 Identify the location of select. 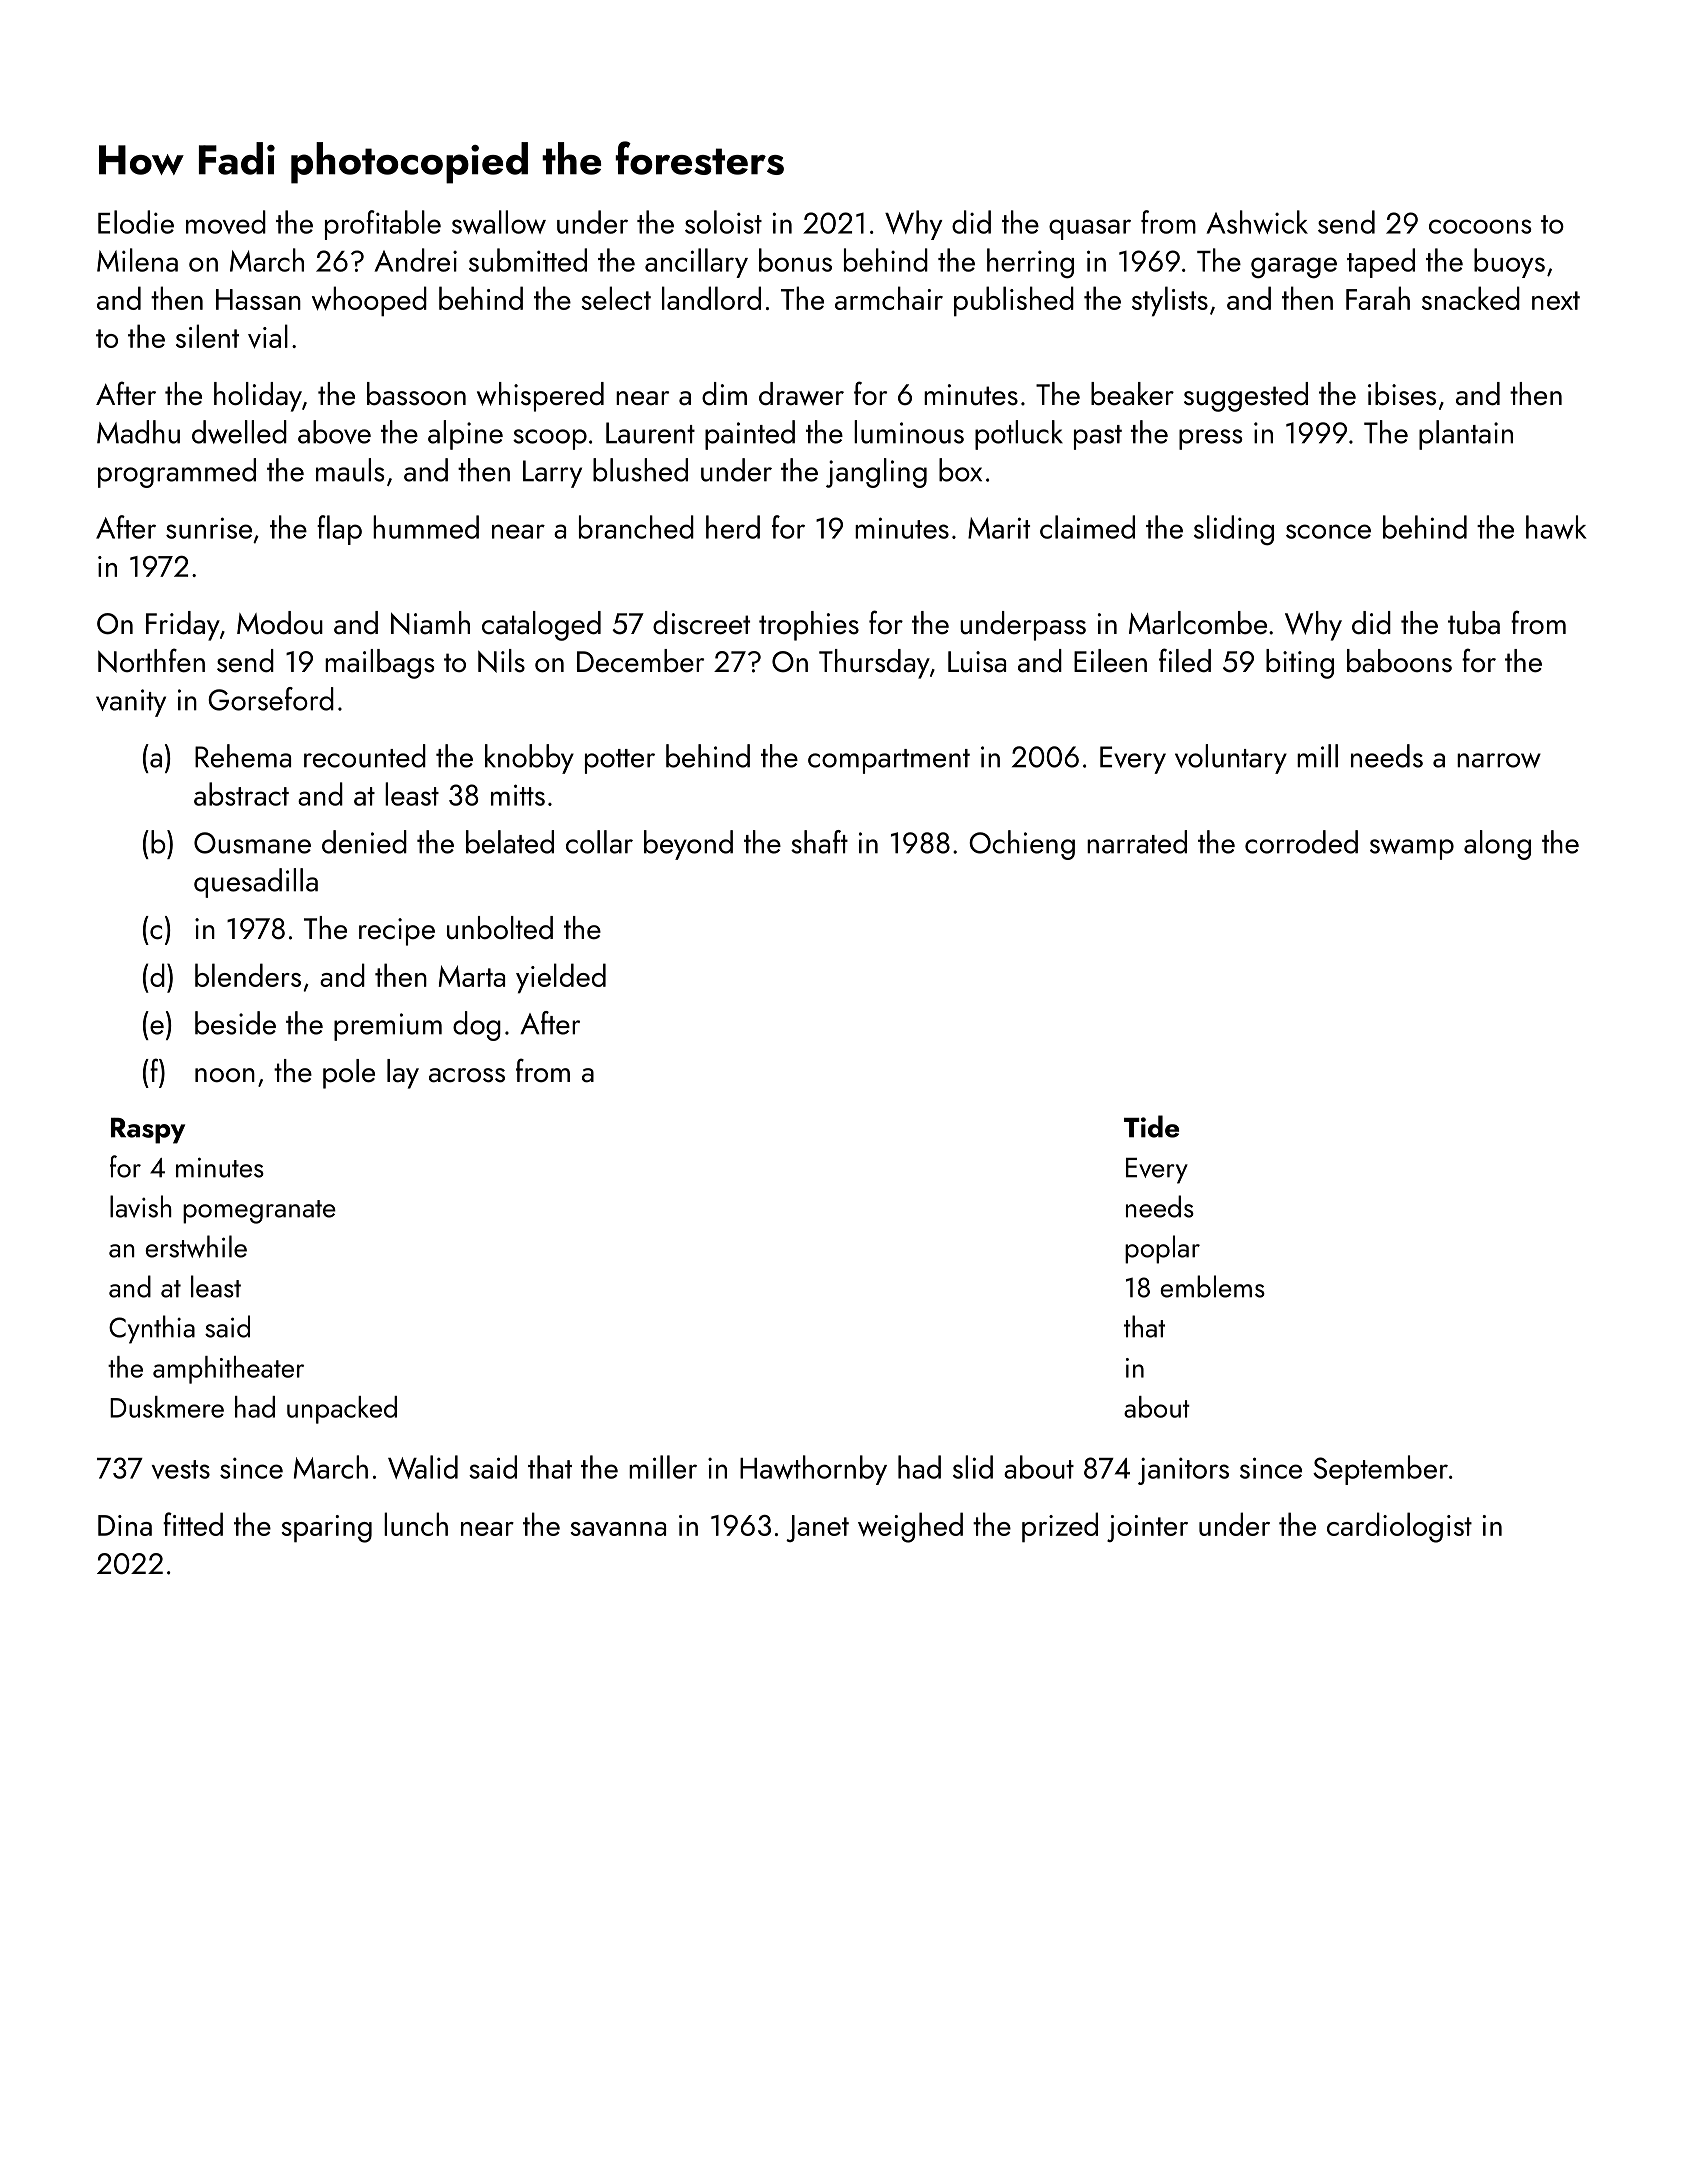
(616, 298).
